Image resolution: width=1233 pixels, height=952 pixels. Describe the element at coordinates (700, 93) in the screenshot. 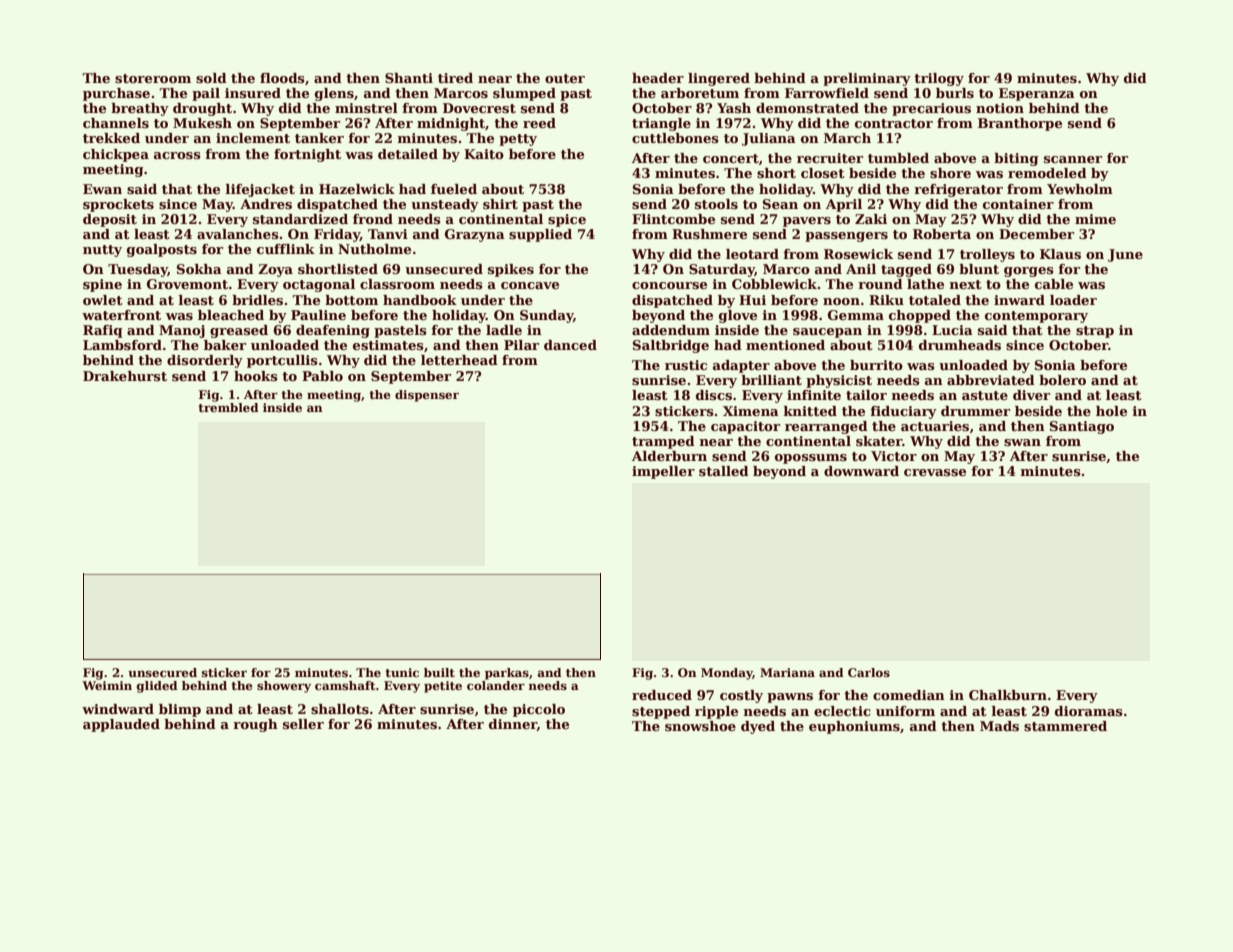

I see `arboretum` at that location.
